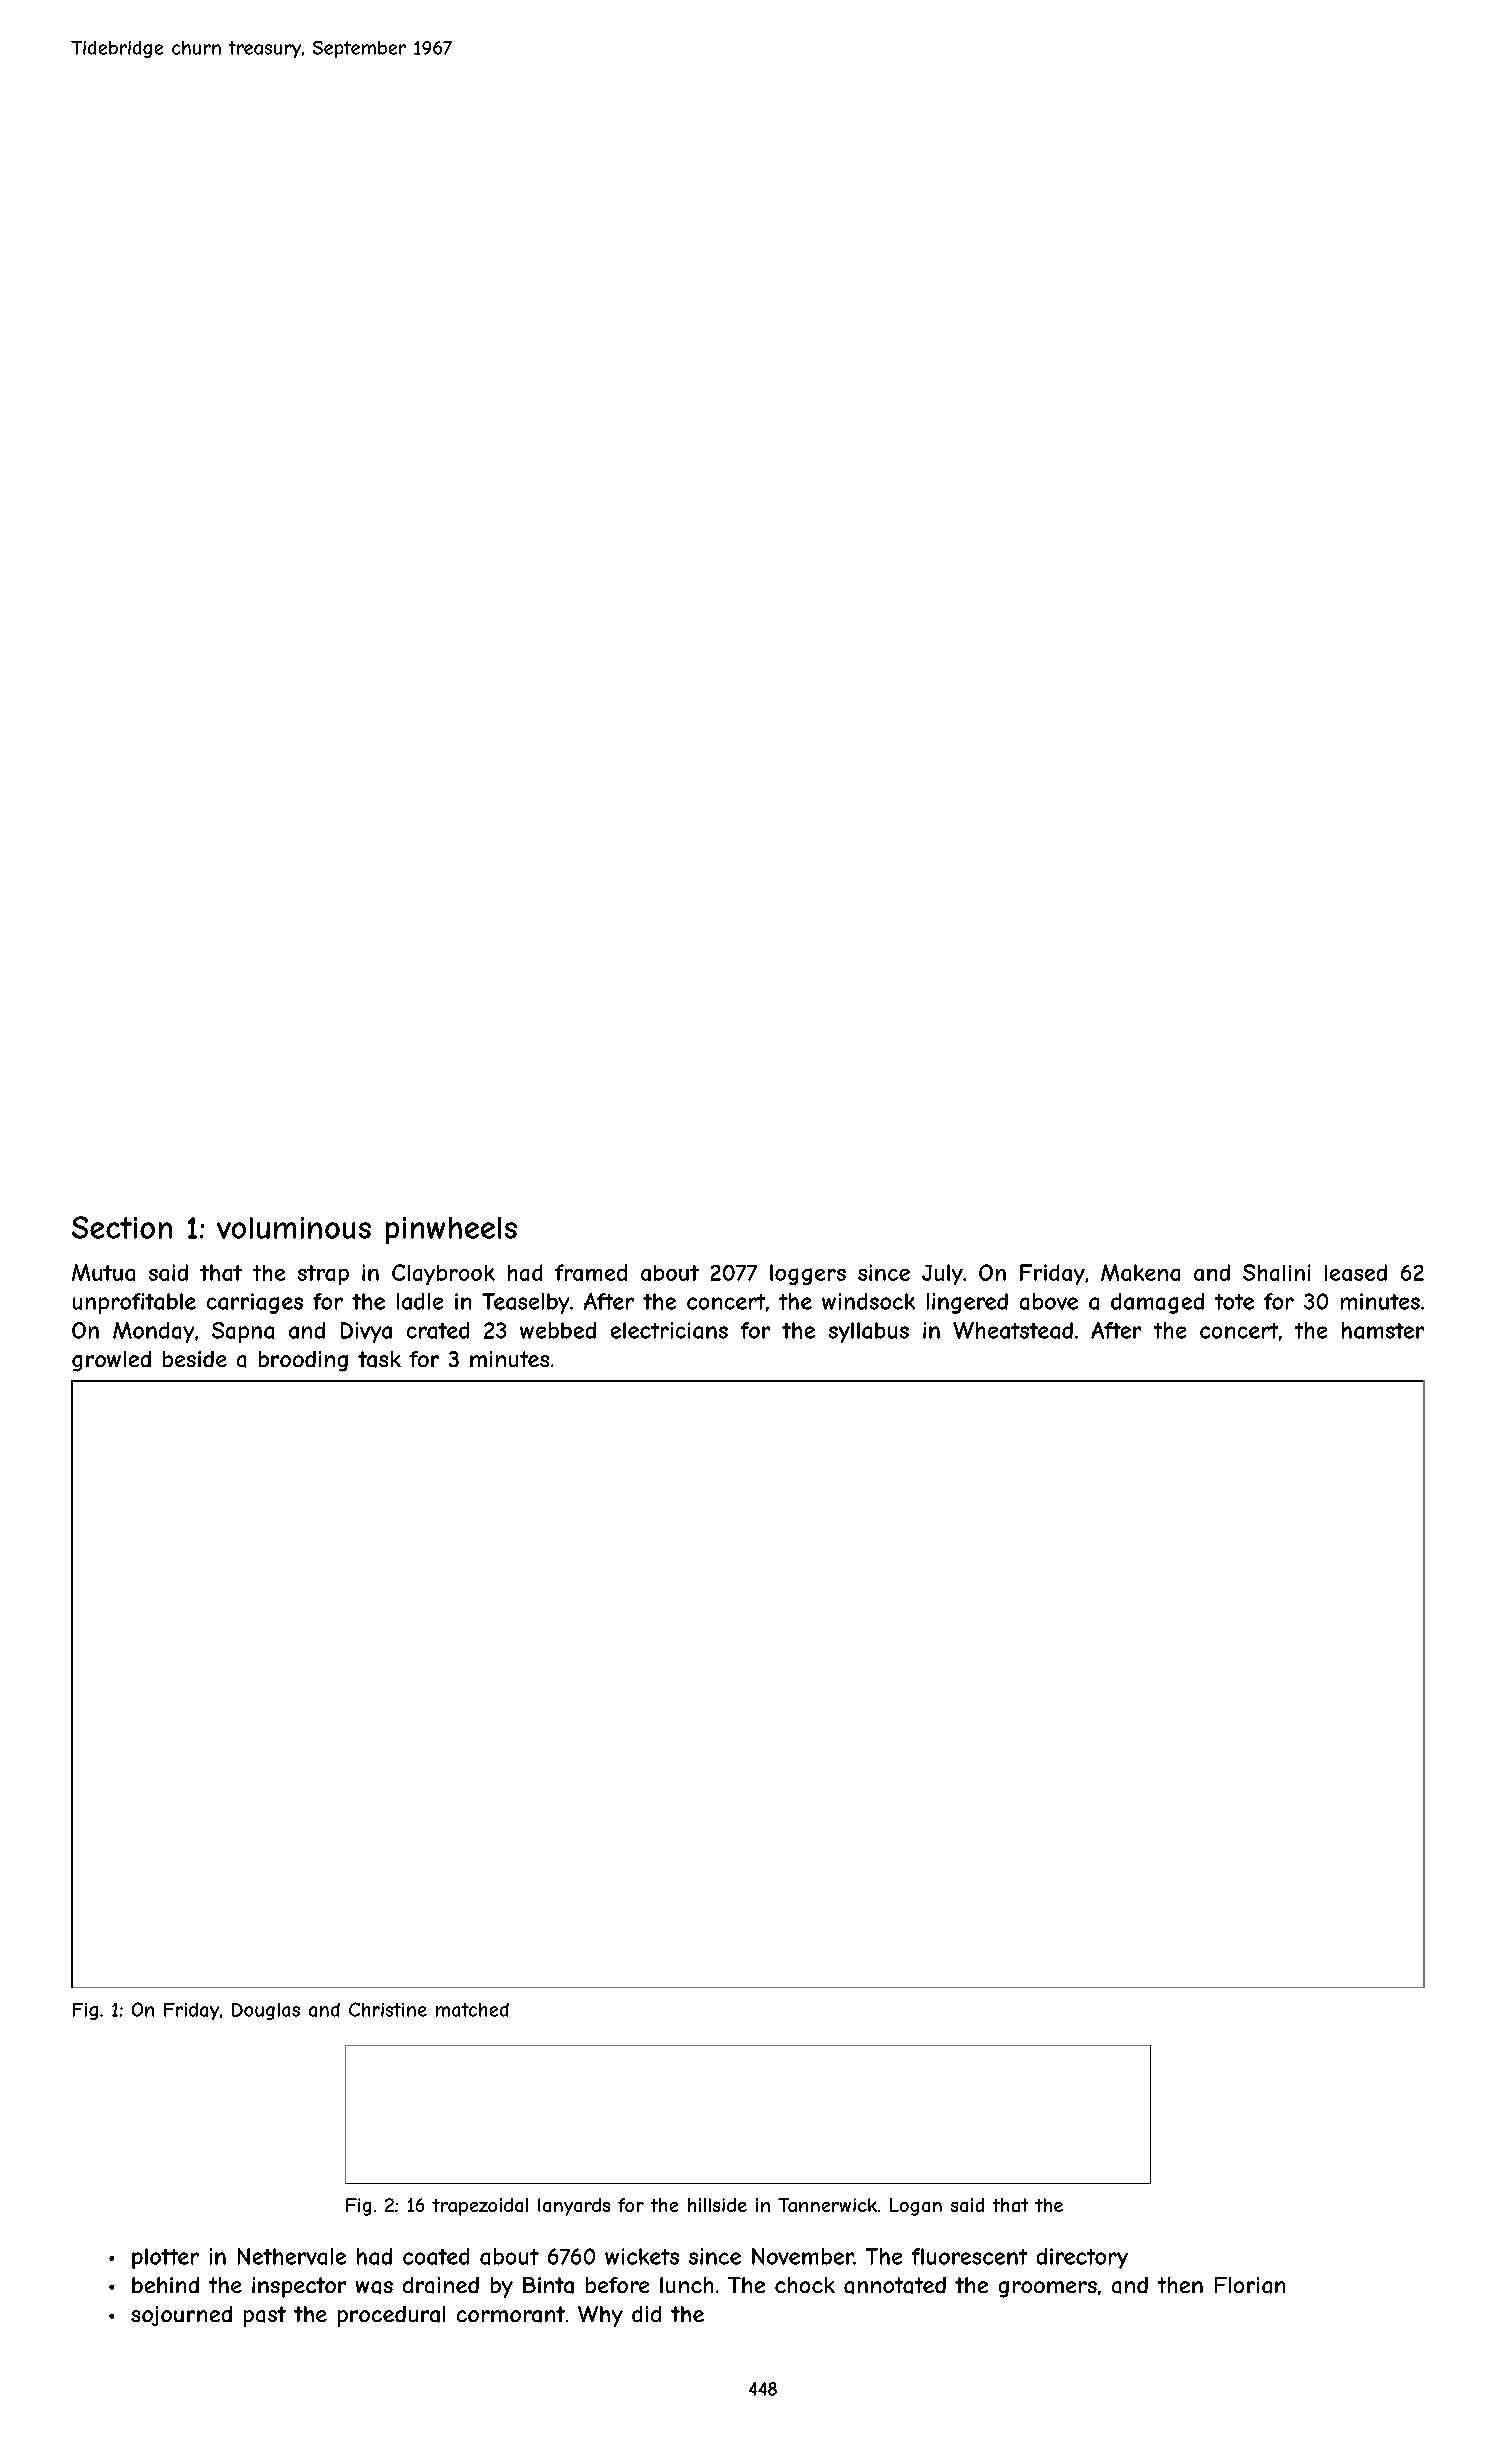 The width and height of the screenshot is (1496, 2464). Describe the element at coordinates (600, 2316) in the screenshot. I see `Why` at that location.
